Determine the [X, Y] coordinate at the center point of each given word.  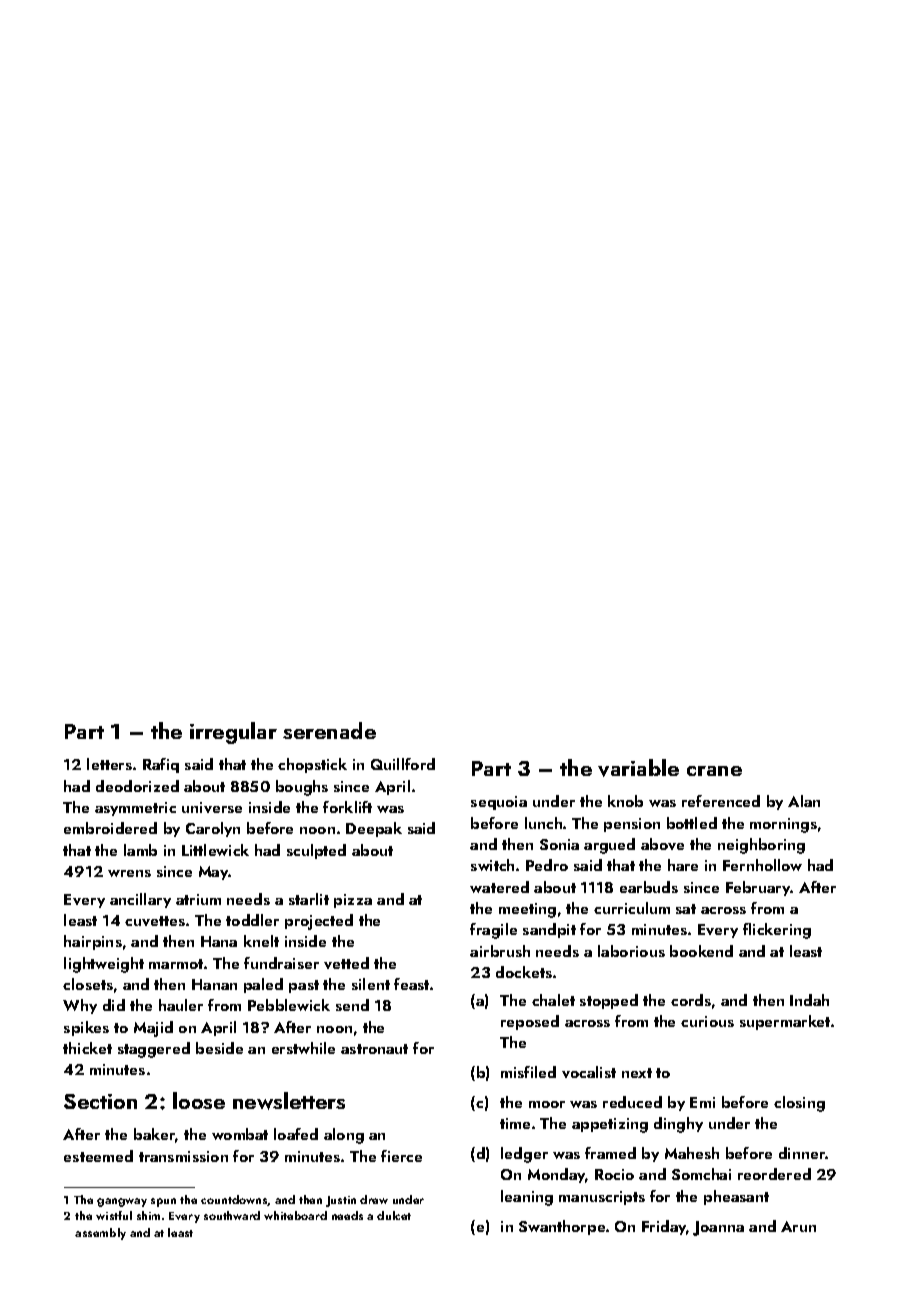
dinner [802, 1153]
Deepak [374, 829]
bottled [692, 823]
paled [263, 985]
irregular [233, 733]
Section [100, 1101]
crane [714, 771]
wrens [129, 873]
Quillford [403, 764]
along [344, 1136]
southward [232, 1215]
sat [686, 909]
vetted [346, 963]
